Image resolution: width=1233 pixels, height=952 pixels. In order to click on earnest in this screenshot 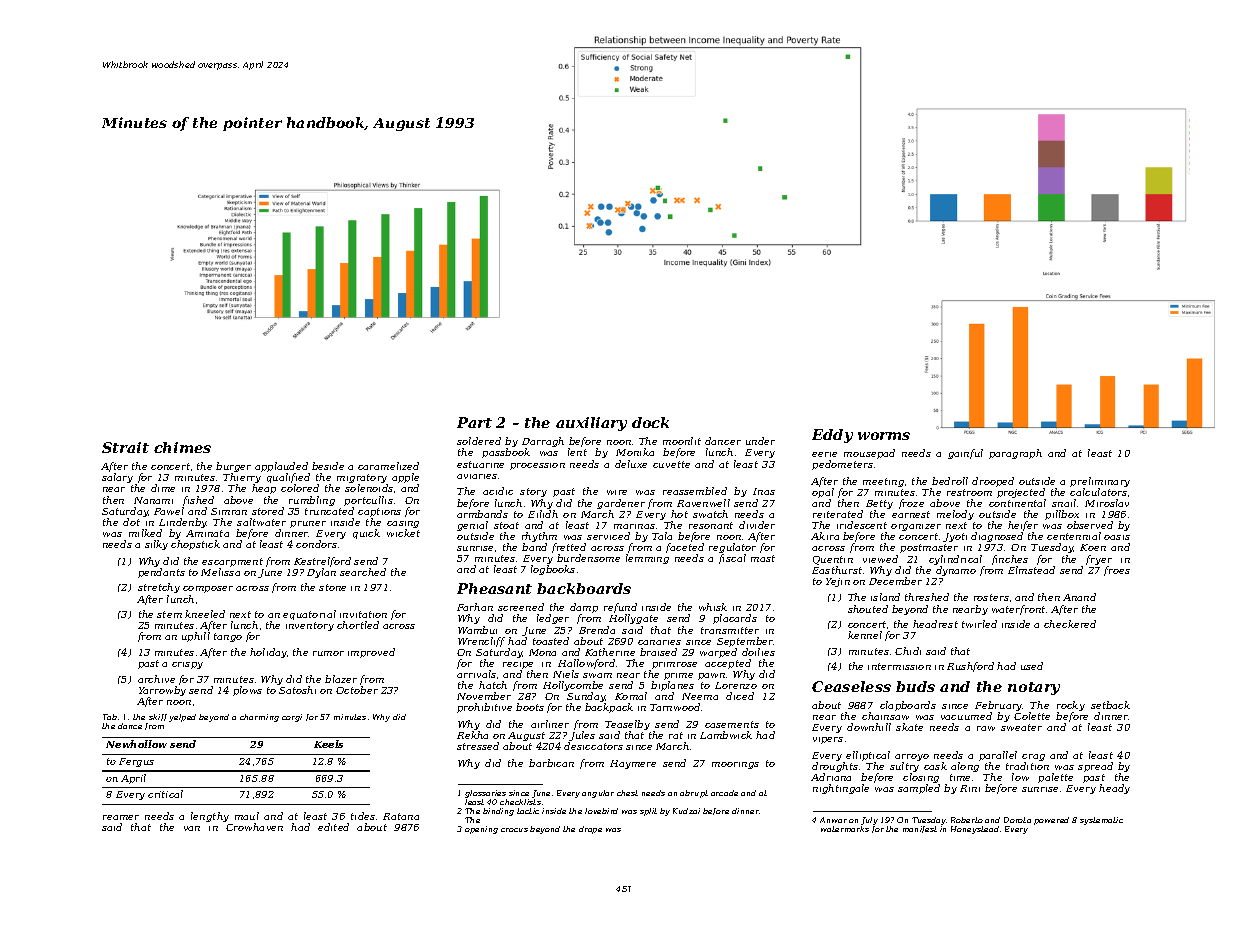, I will do `click(911, 514)`.
